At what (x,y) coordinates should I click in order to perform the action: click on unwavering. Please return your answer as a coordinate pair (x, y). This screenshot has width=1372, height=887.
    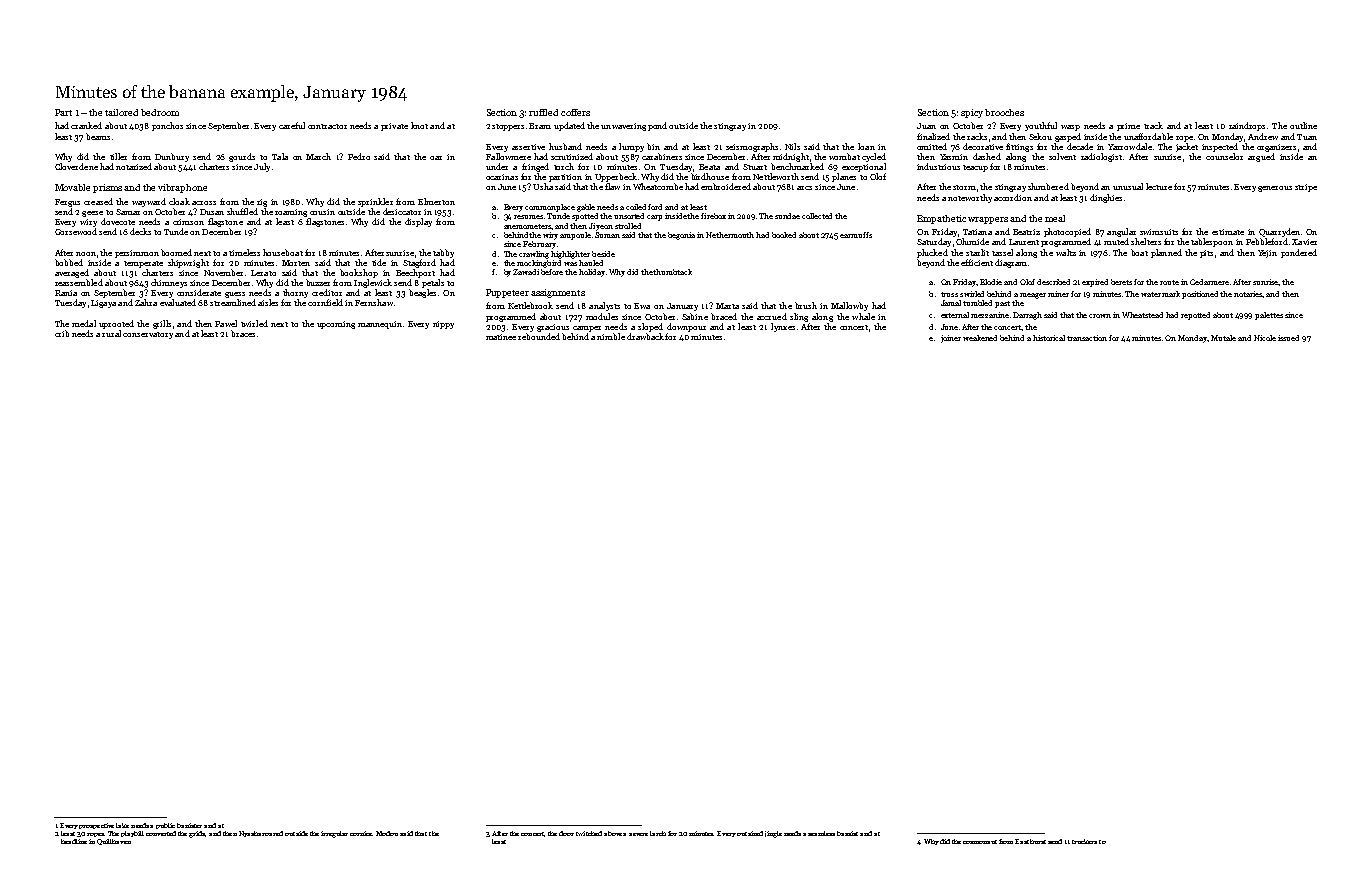
    Looking at the image, I should click on (623, 127).
